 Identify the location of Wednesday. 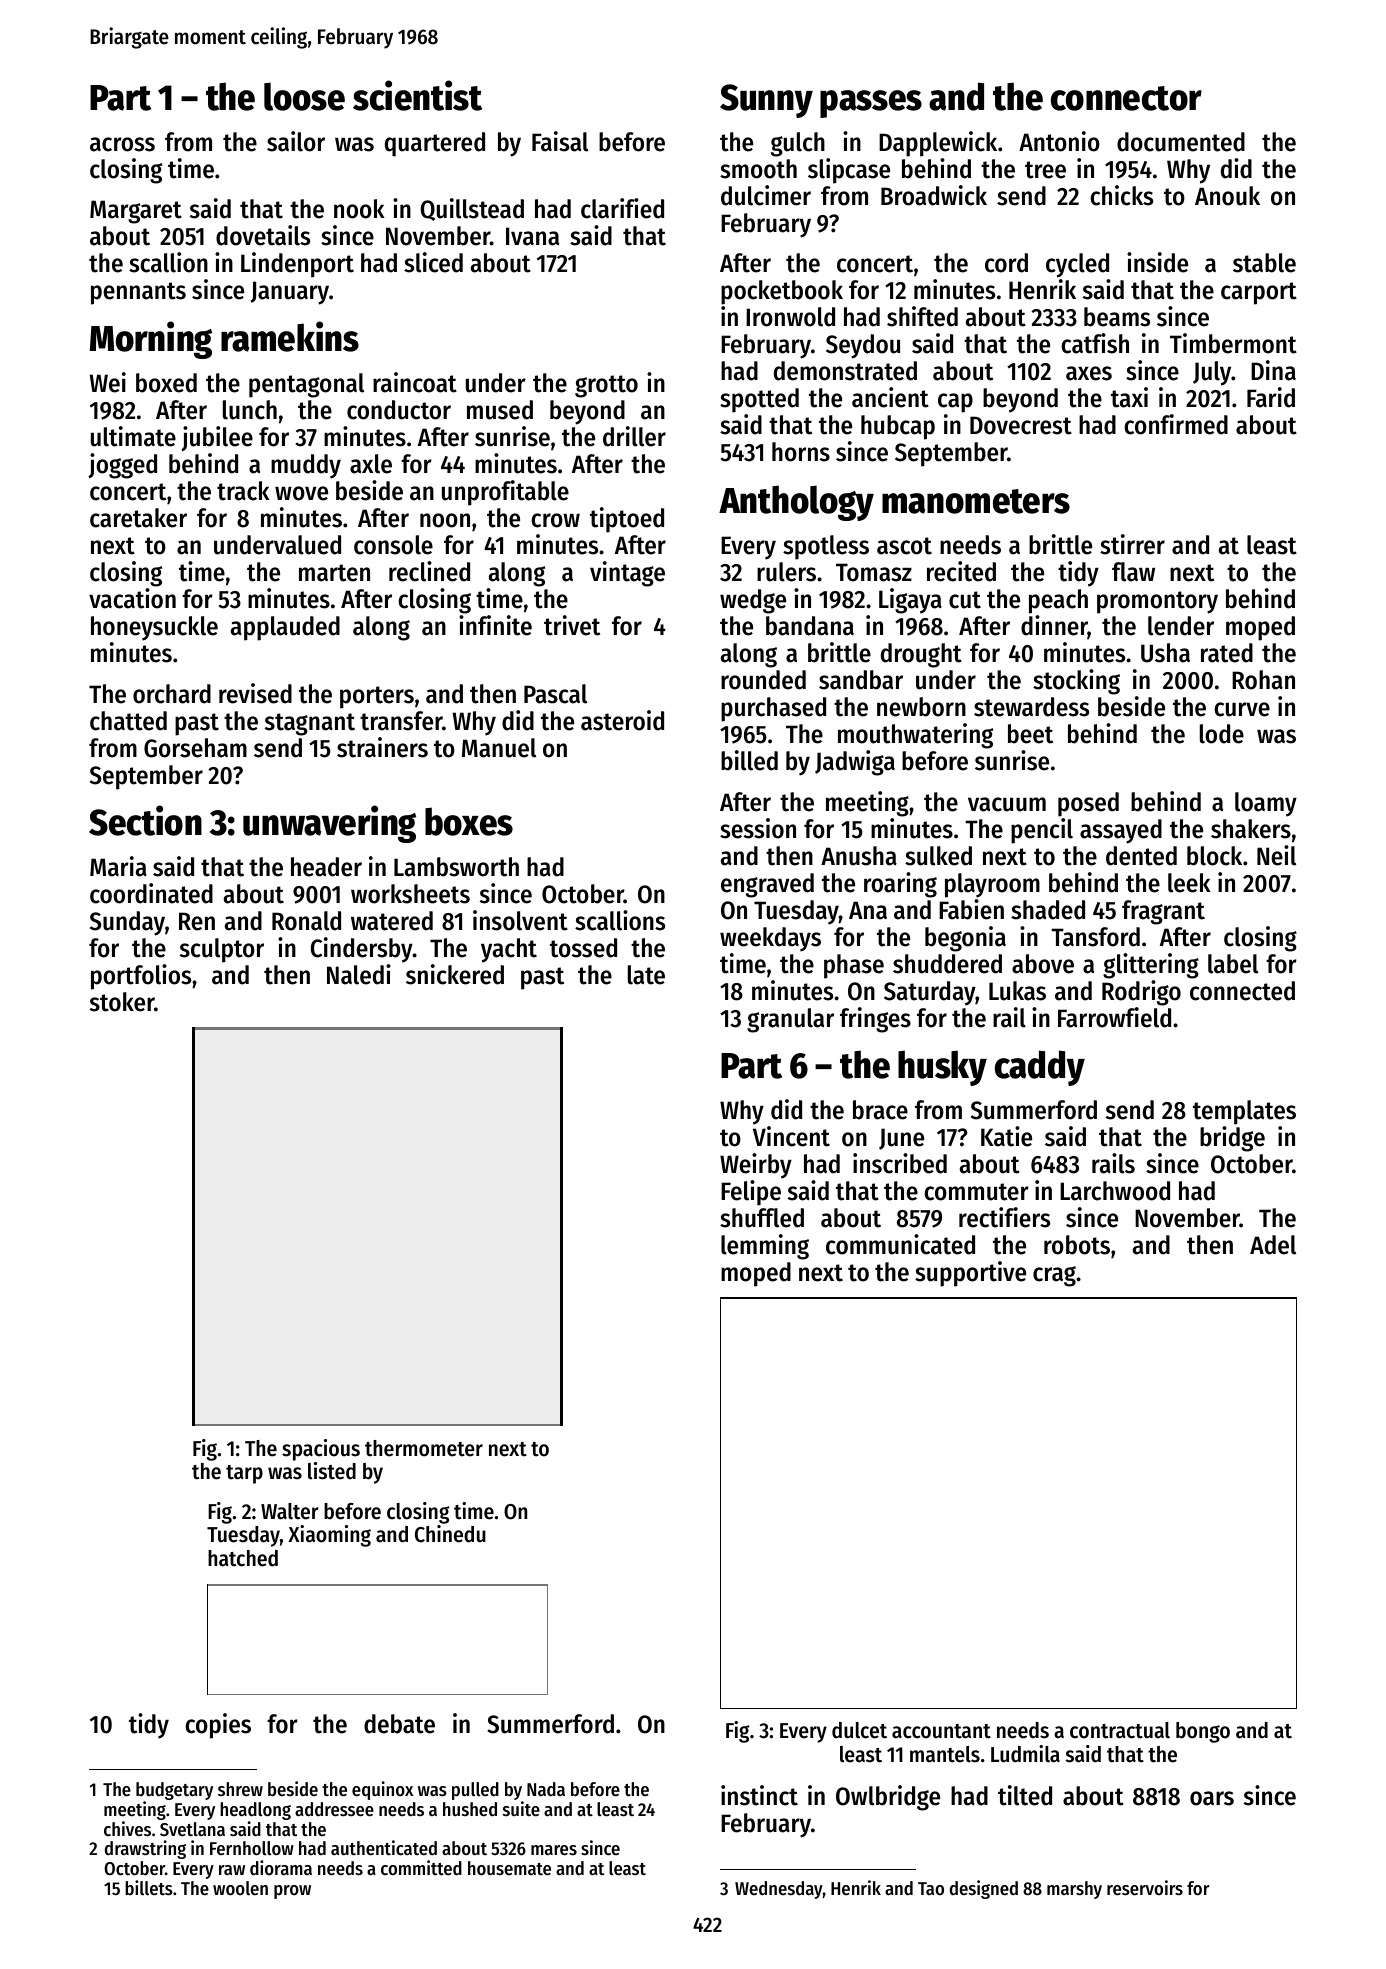
(779, 1890).
